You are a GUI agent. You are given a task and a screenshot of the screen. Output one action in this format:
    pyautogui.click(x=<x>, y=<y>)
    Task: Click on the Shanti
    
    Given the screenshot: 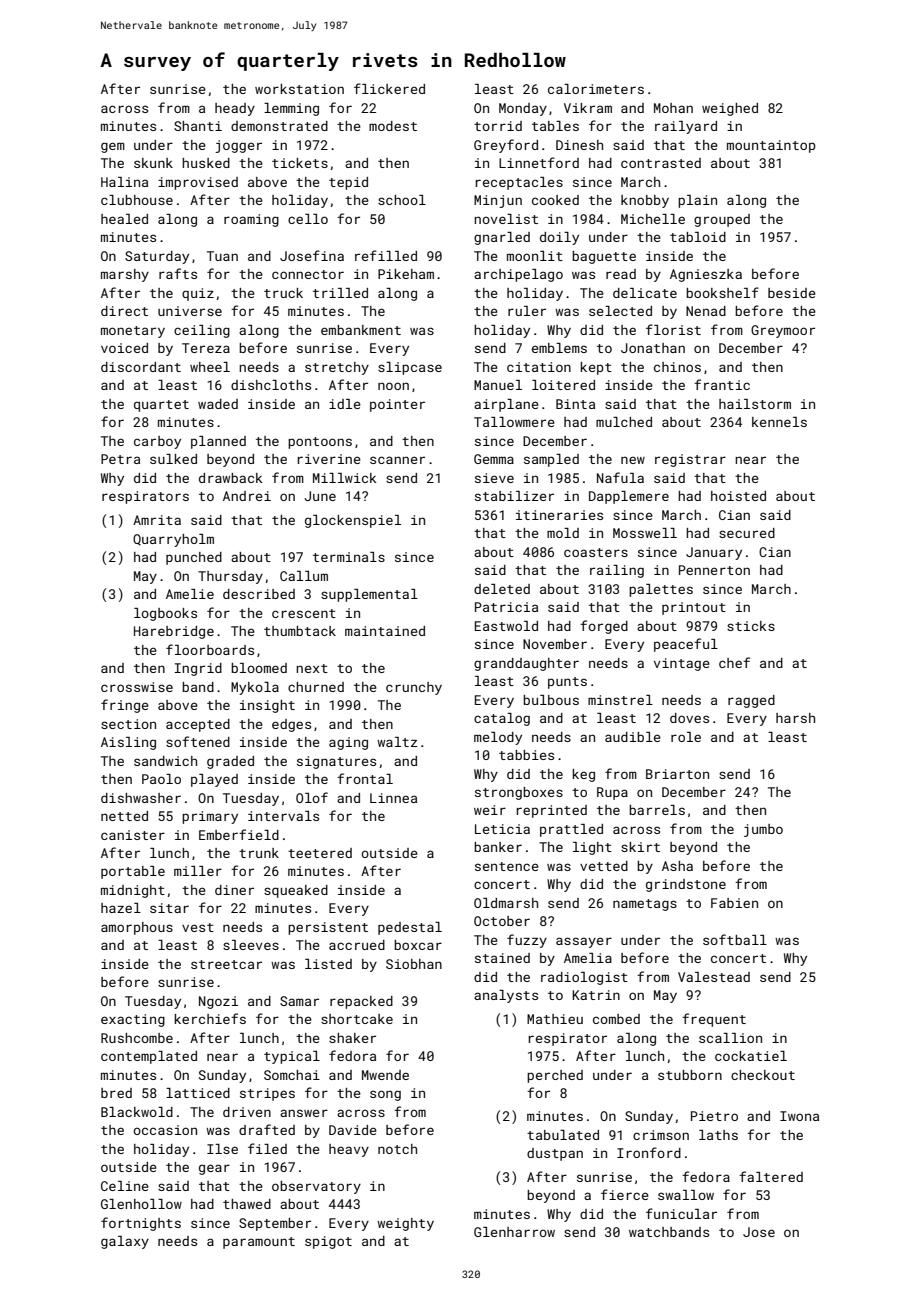 What is the action you would take?
    pyautogui.click(x=198, y=126)
